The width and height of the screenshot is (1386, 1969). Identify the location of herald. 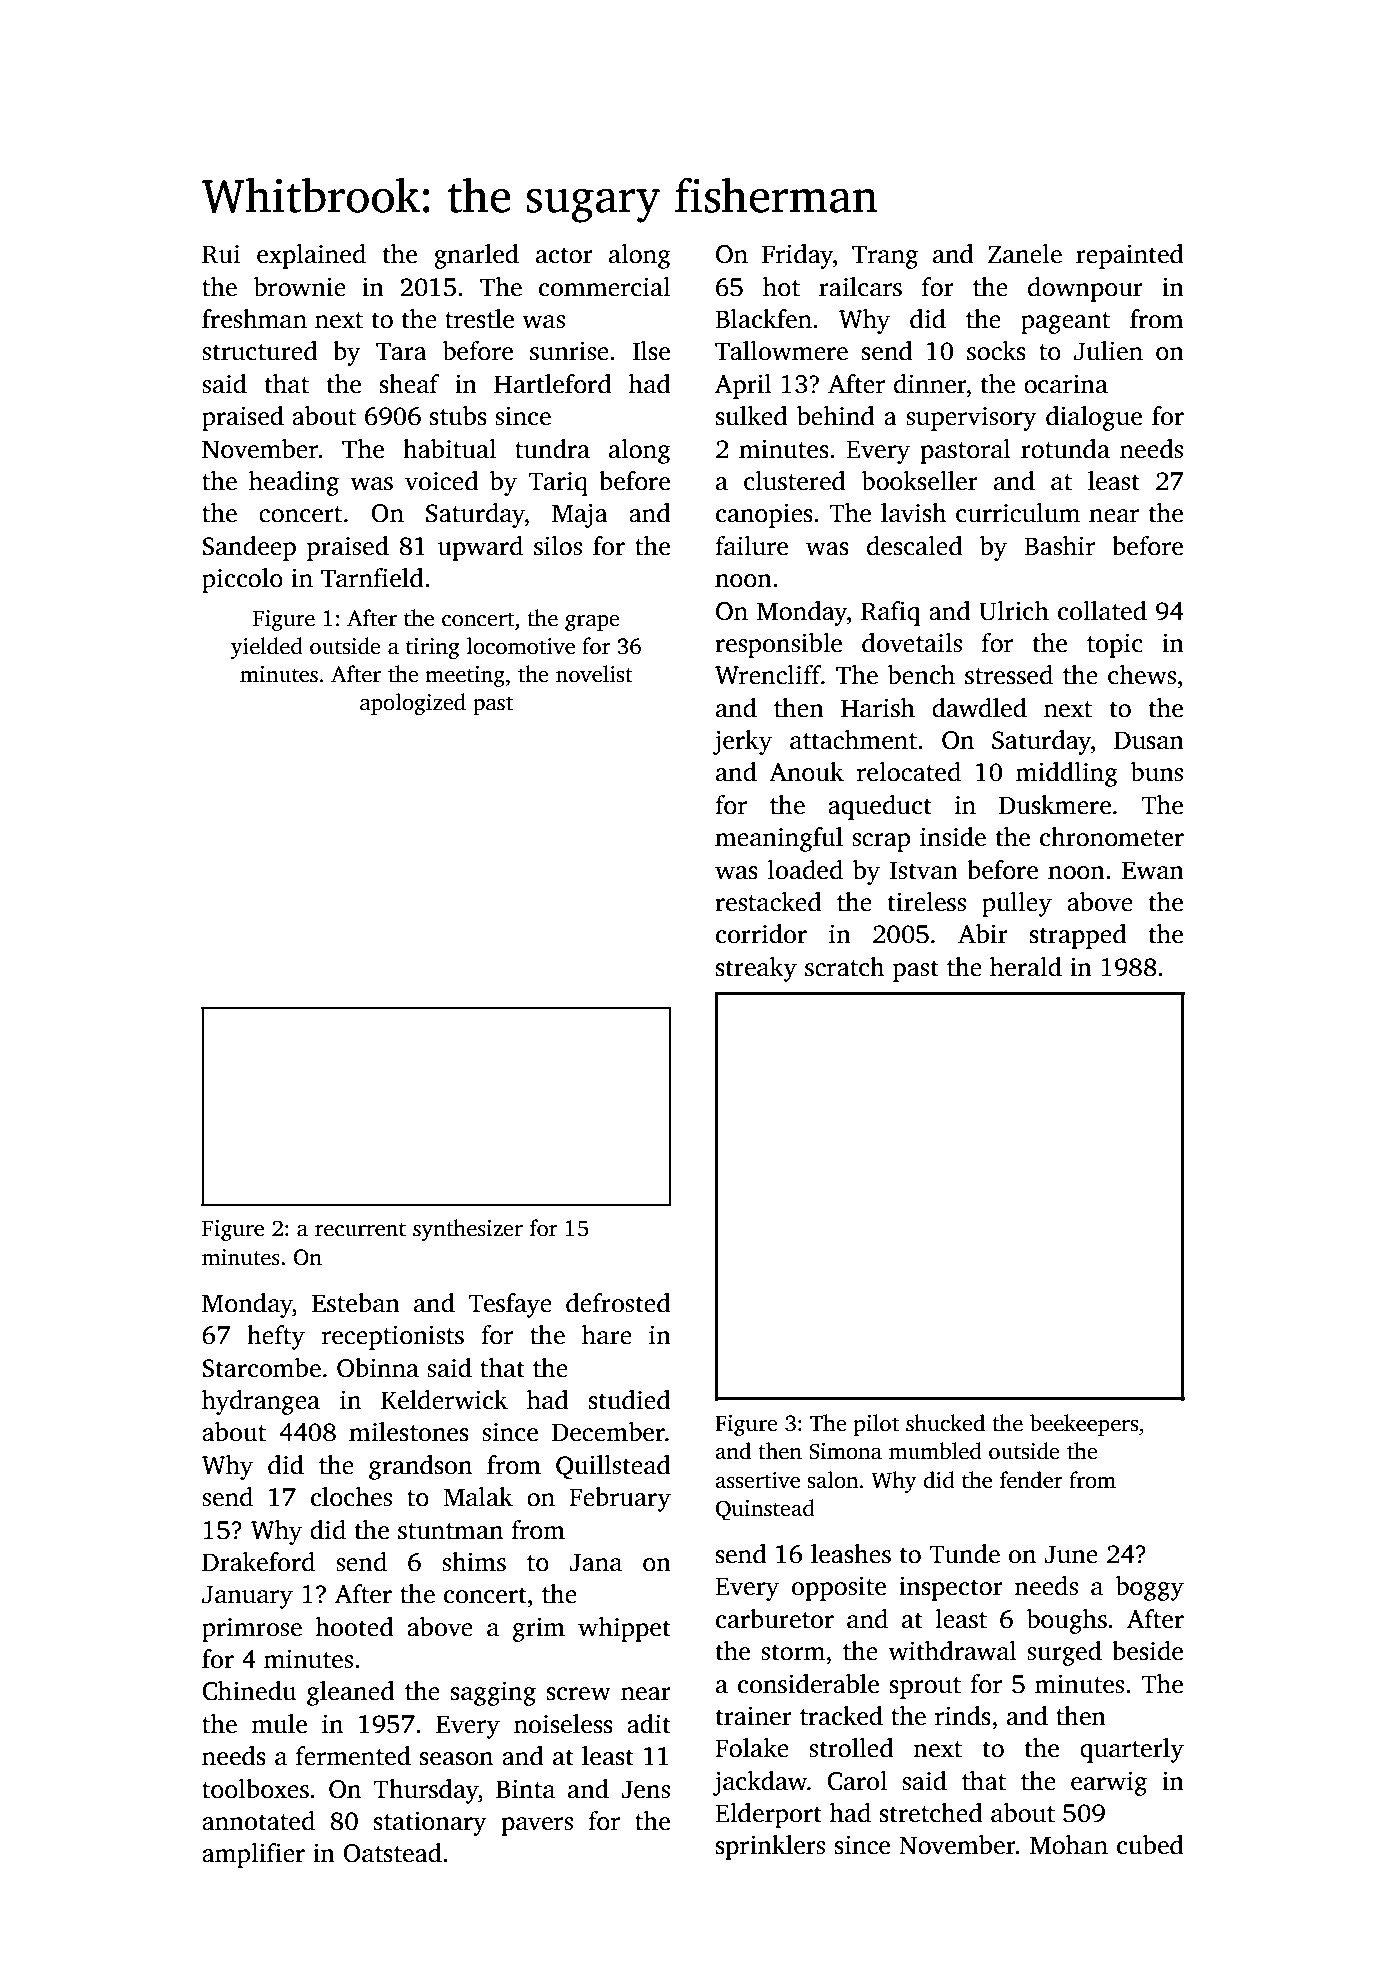
(1026, 967).
